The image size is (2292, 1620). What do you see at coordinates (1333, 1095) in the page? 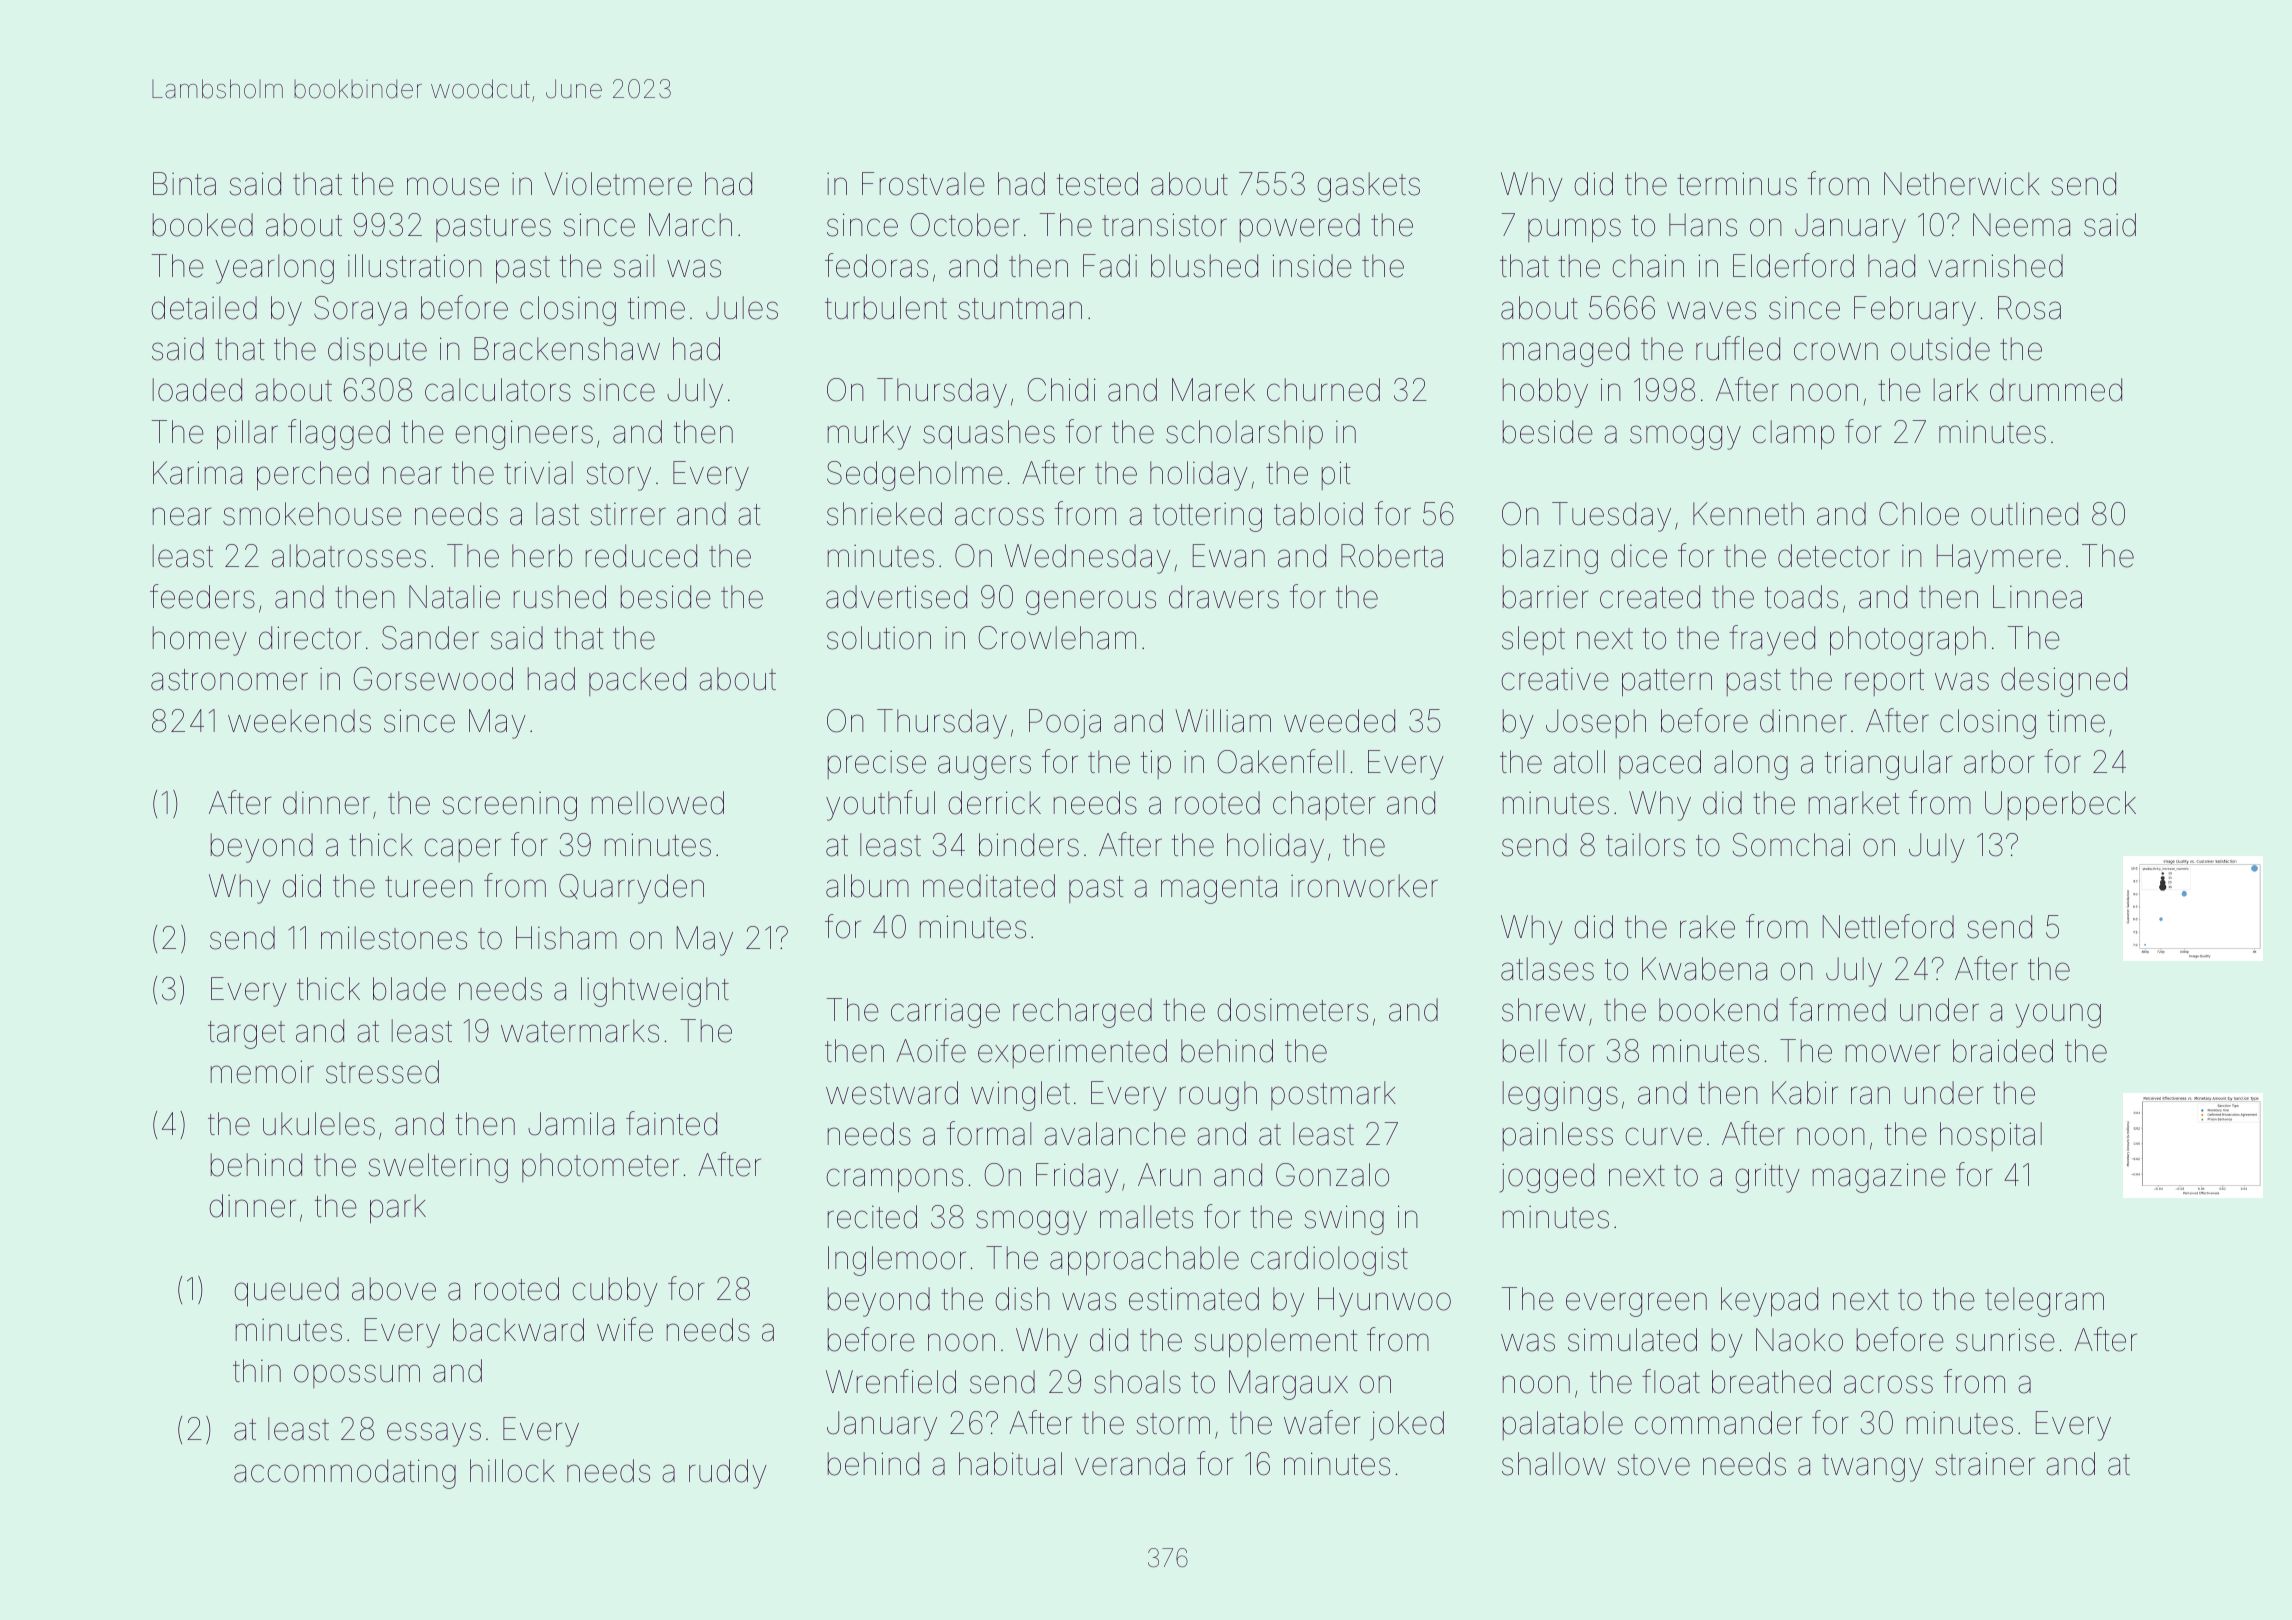
I see `postmark` at bounding box center [1333, 1095].
